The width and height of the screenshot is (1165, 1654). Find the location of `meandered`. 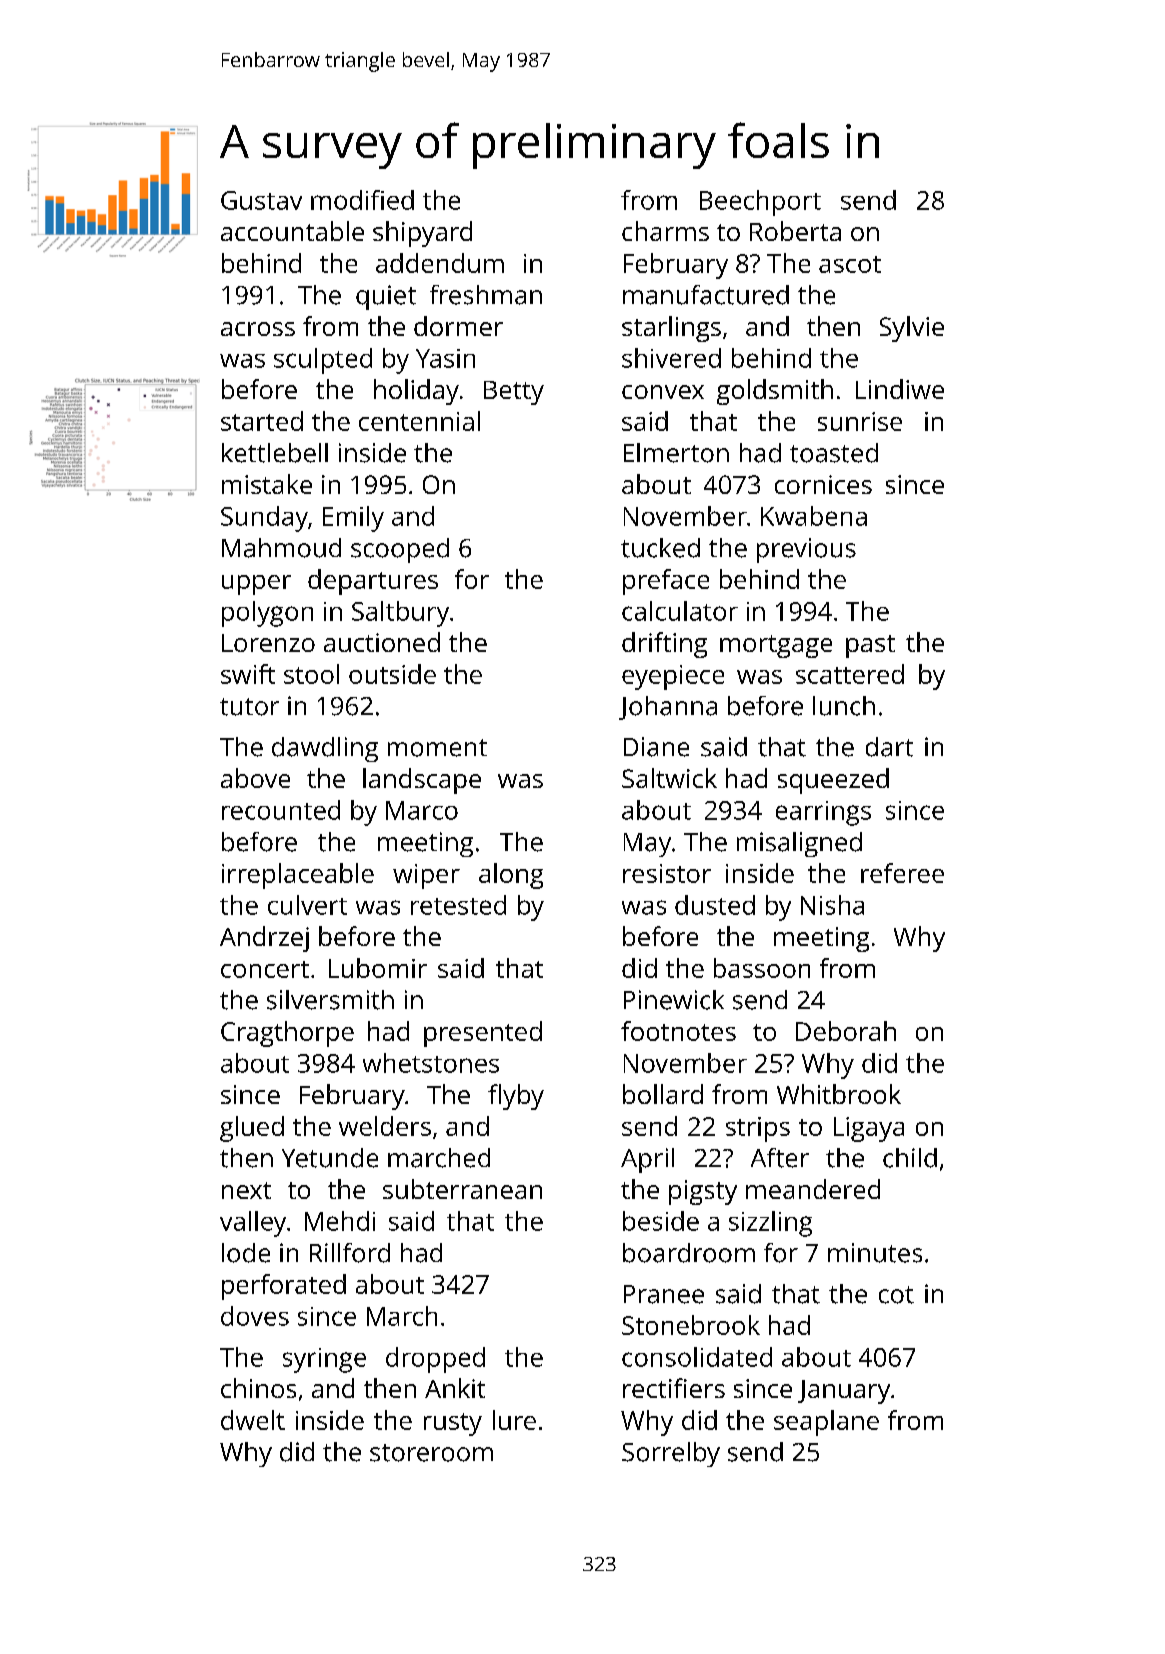

meandered is located at coordinates (813, 1189).
